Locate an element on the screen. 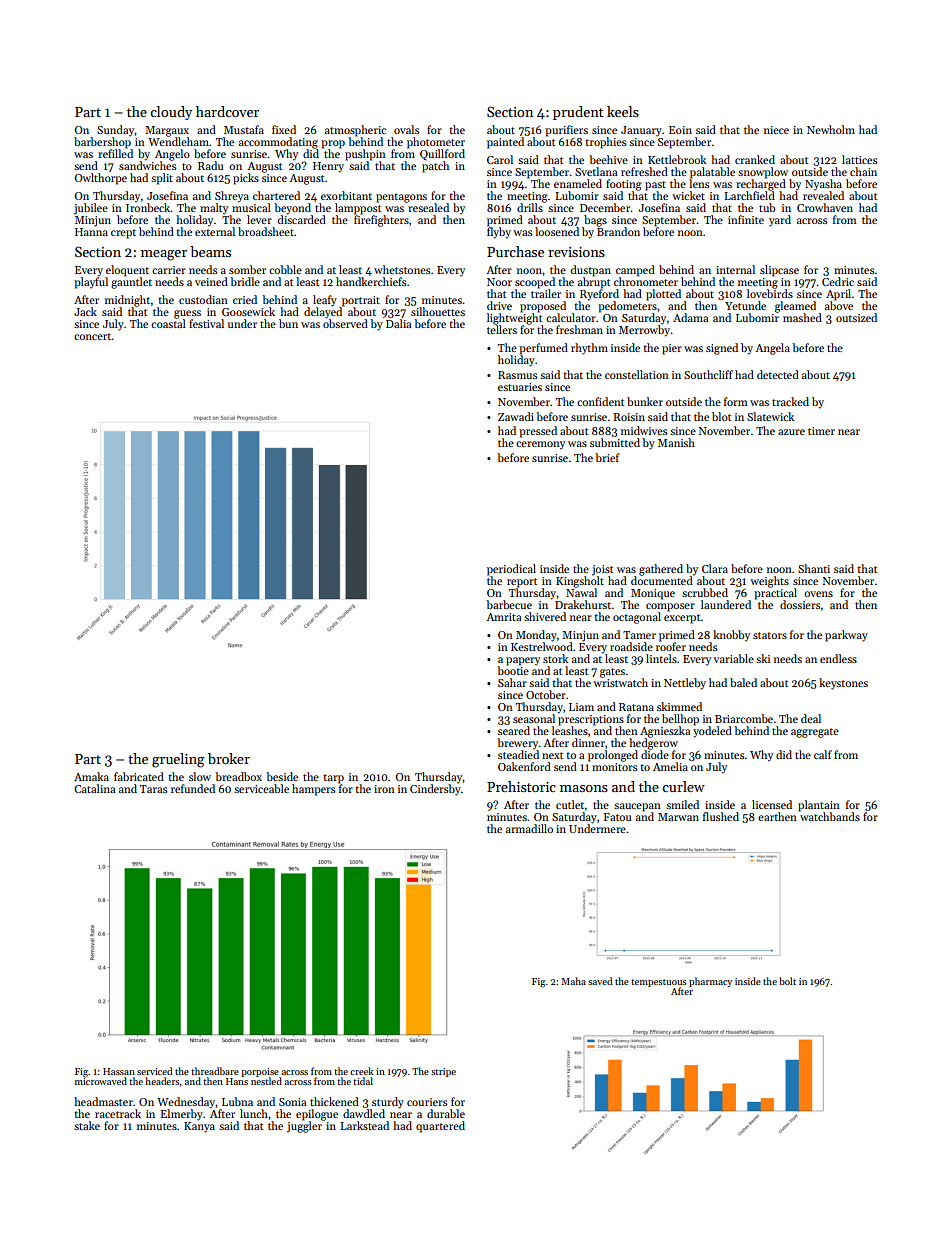 This screenshot has width=952, height=1233. hampers is located at coordinates (313, 790).
